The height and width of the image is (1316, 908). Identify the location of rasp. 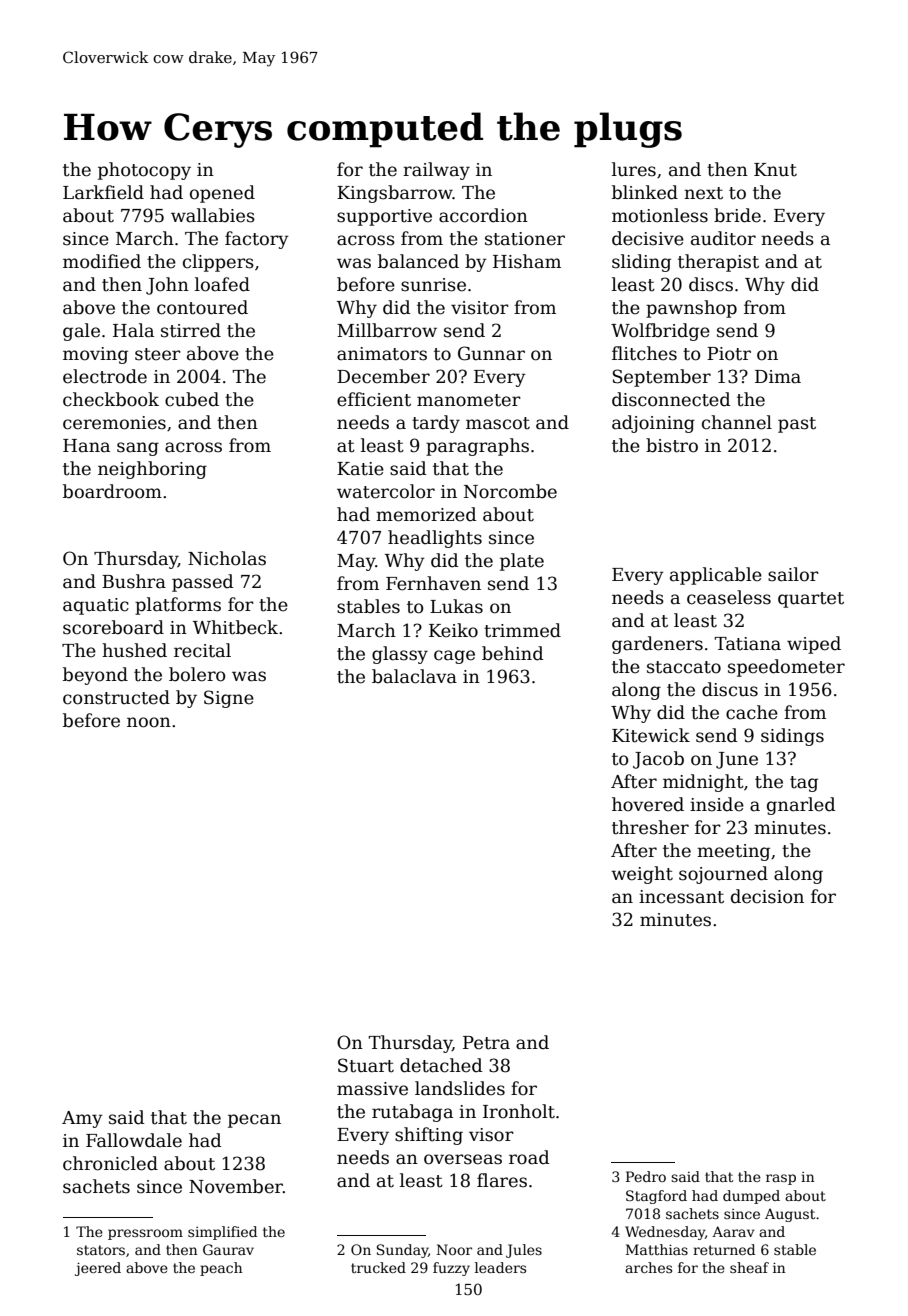
(781, 1179).
